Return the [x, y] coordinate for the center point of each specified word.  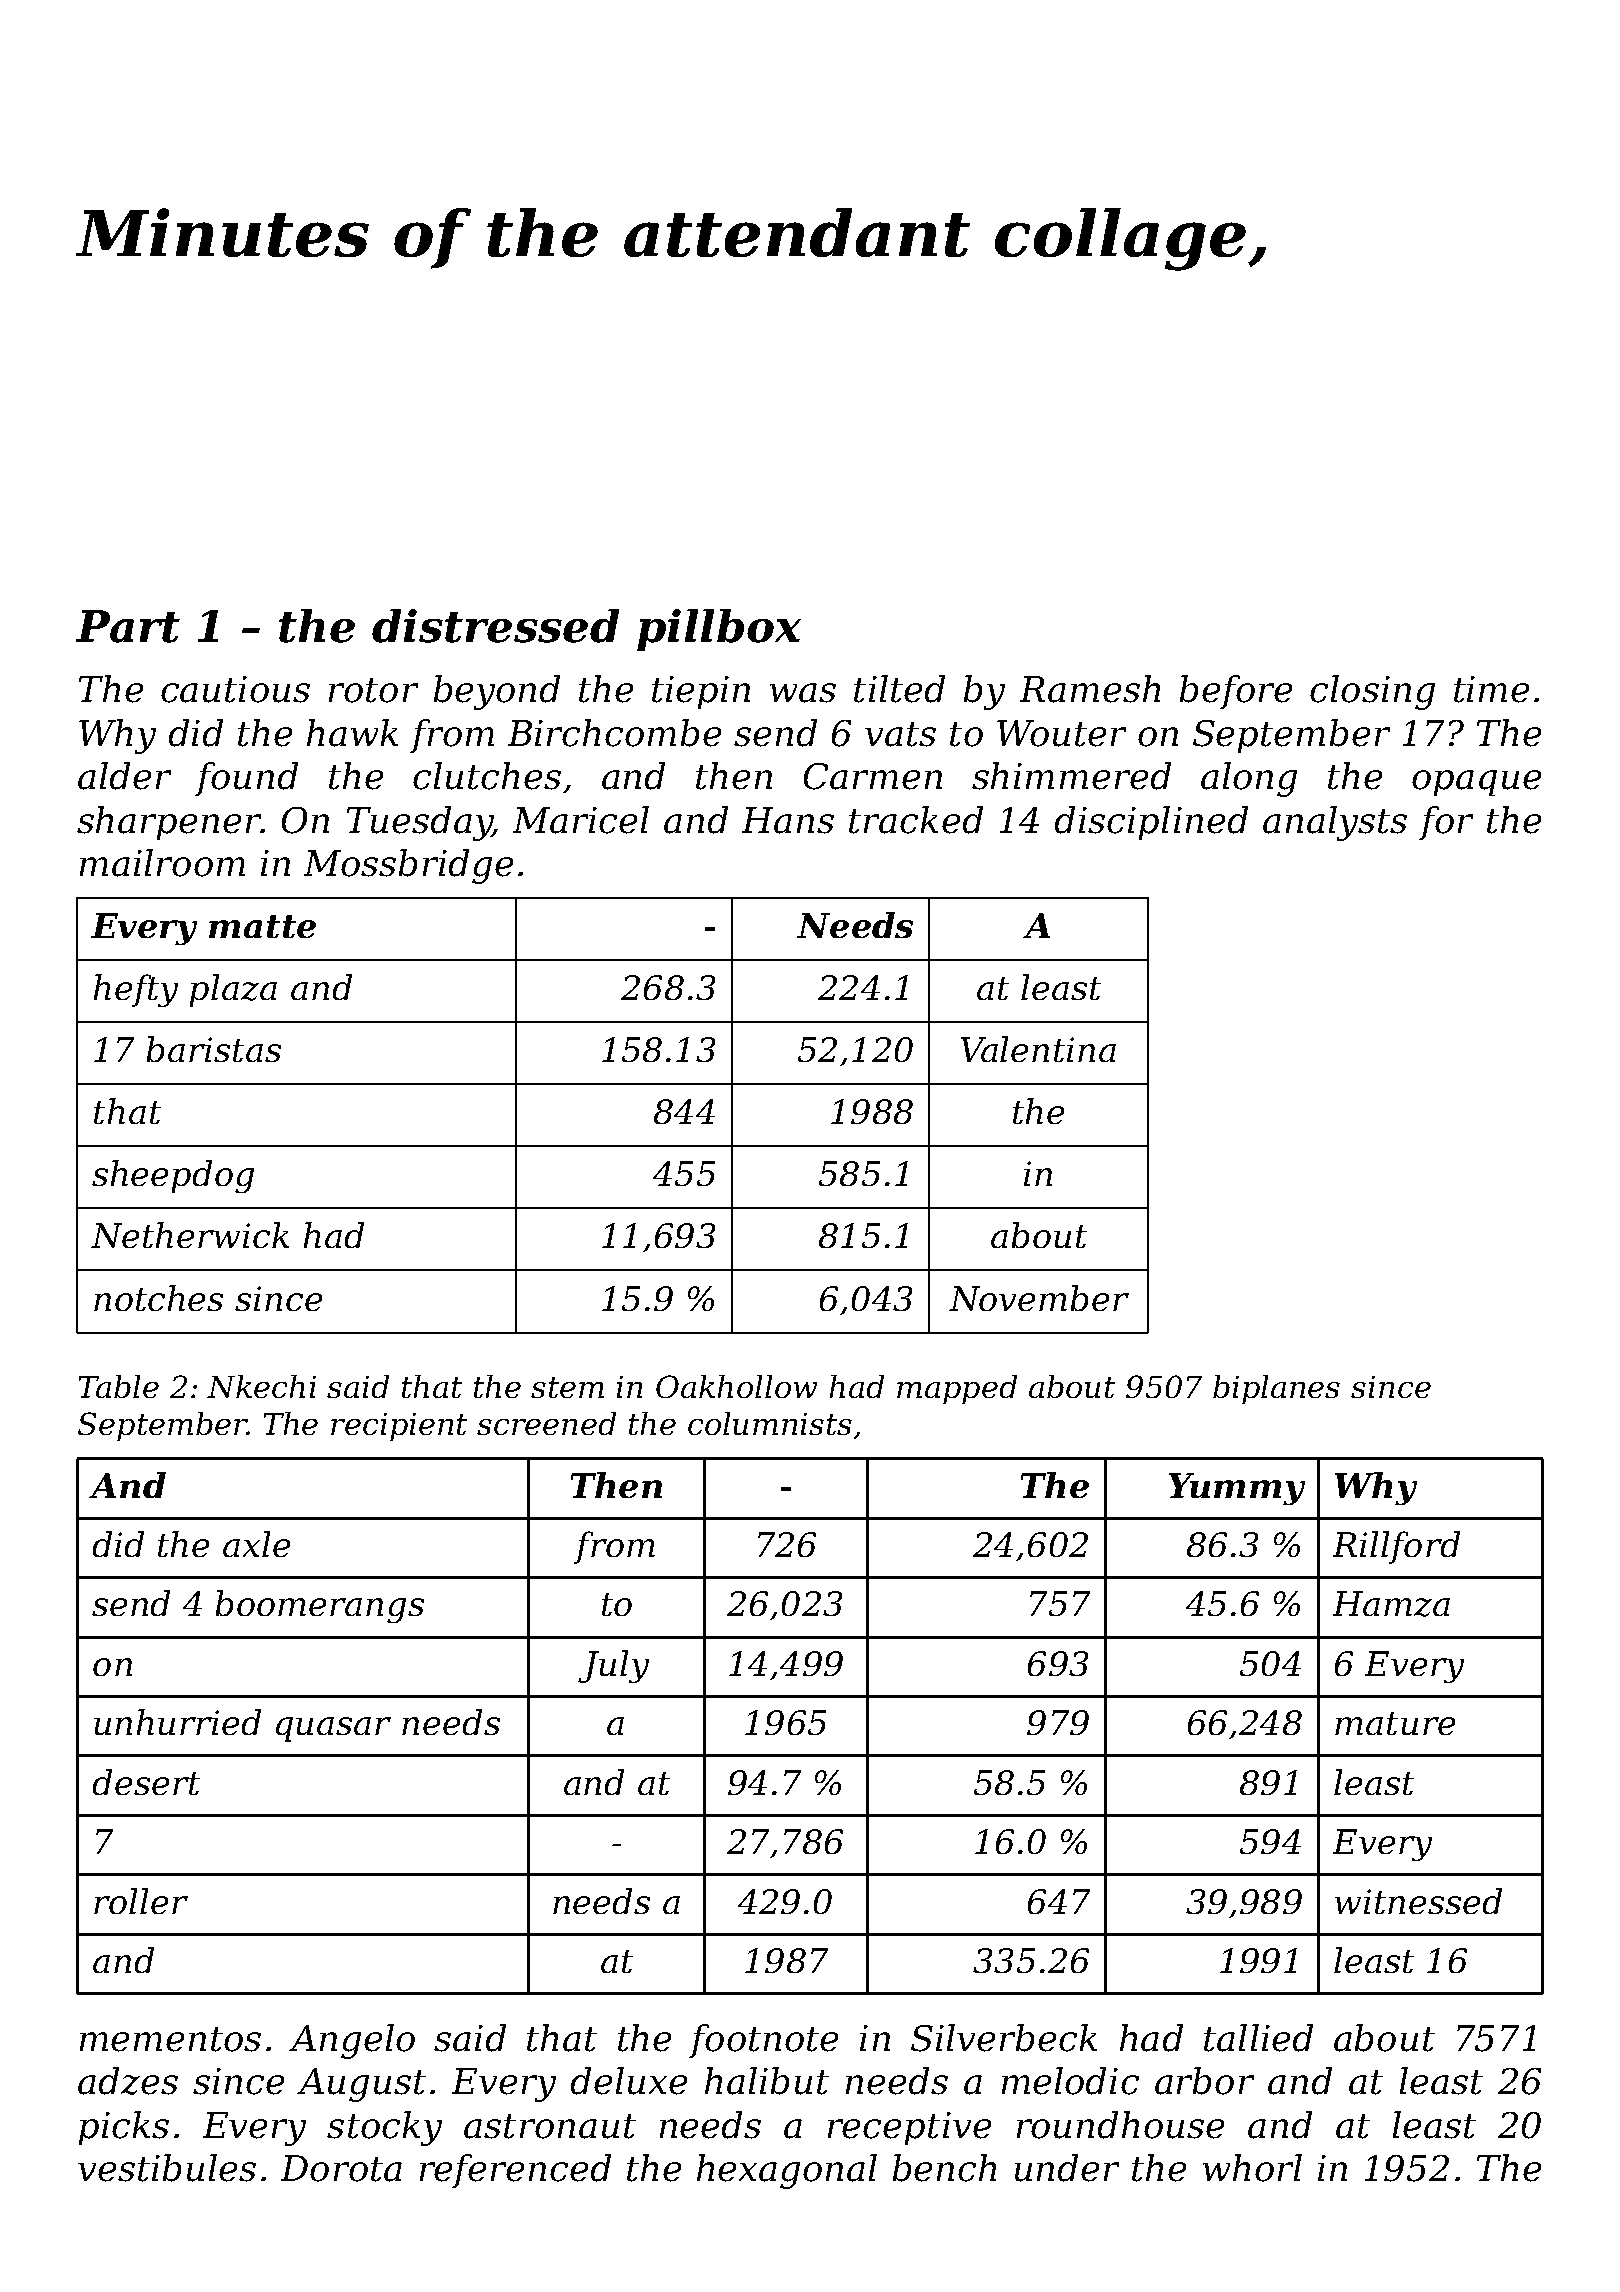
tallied [1258, 2038]
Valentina [1038, 1049]
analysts [1335, 823]
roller [141, 1901]
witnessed [1418, 1901]
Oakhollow [736, 1386]
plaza [233, 990]
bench [944, 2168]
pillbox [719, 630]
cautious [235, 689]
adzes [128, 2081]
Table [119, 1386]
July [613, 1666]
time [1491, 689]
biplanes [1276, 1389]
